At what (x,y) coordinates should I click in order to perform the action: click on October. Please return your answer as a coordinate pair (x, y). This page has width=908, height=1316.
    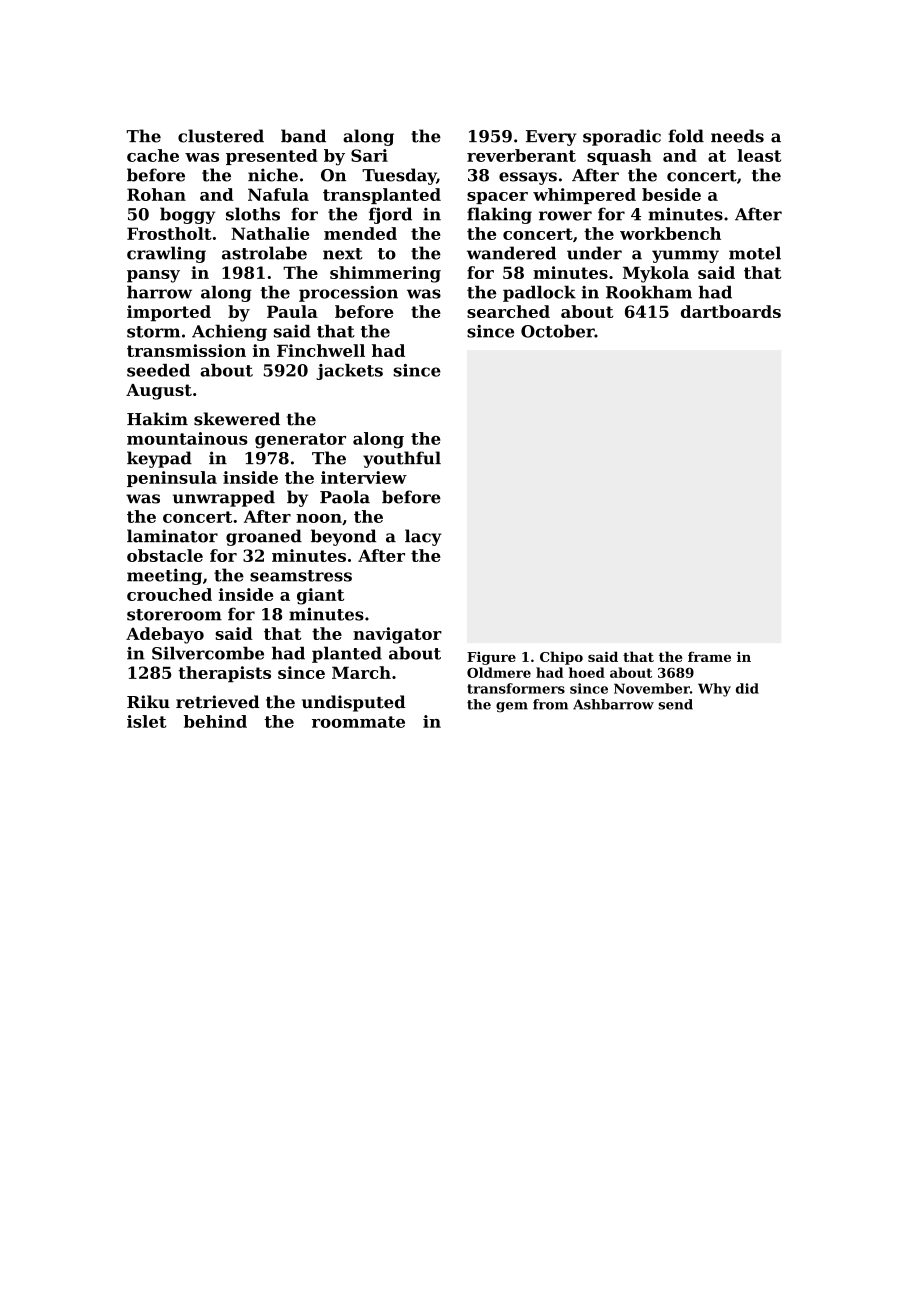
    Looking at the image, I should click on (558, 331).
